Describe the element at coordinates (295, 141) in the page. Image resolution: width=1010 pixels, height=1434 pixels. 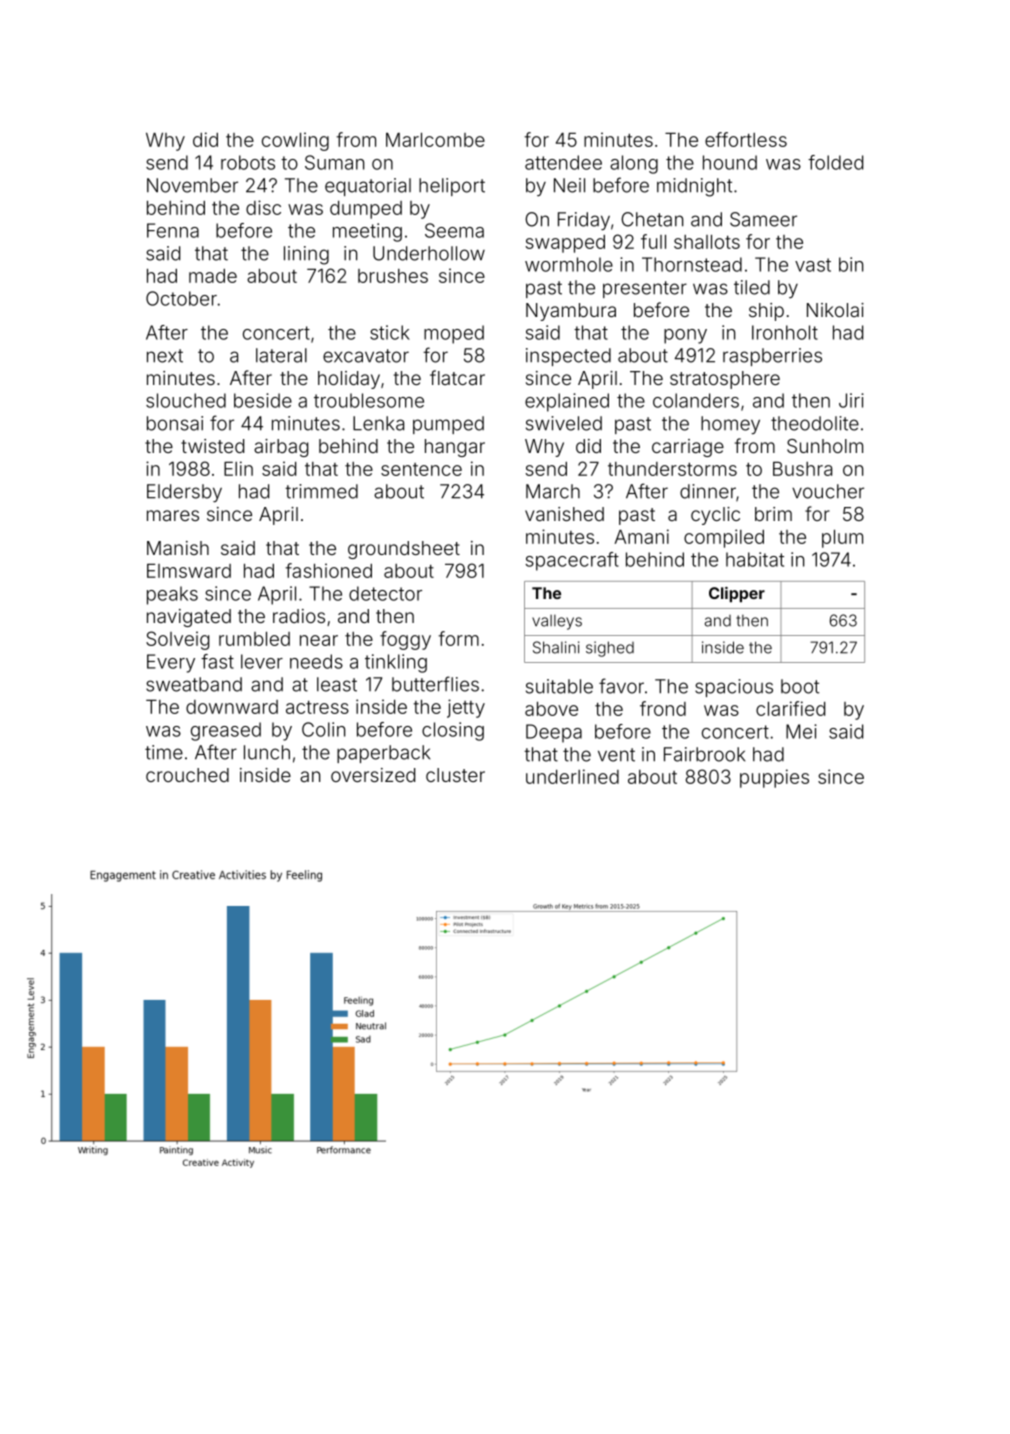
I see `cowling` at that location.
